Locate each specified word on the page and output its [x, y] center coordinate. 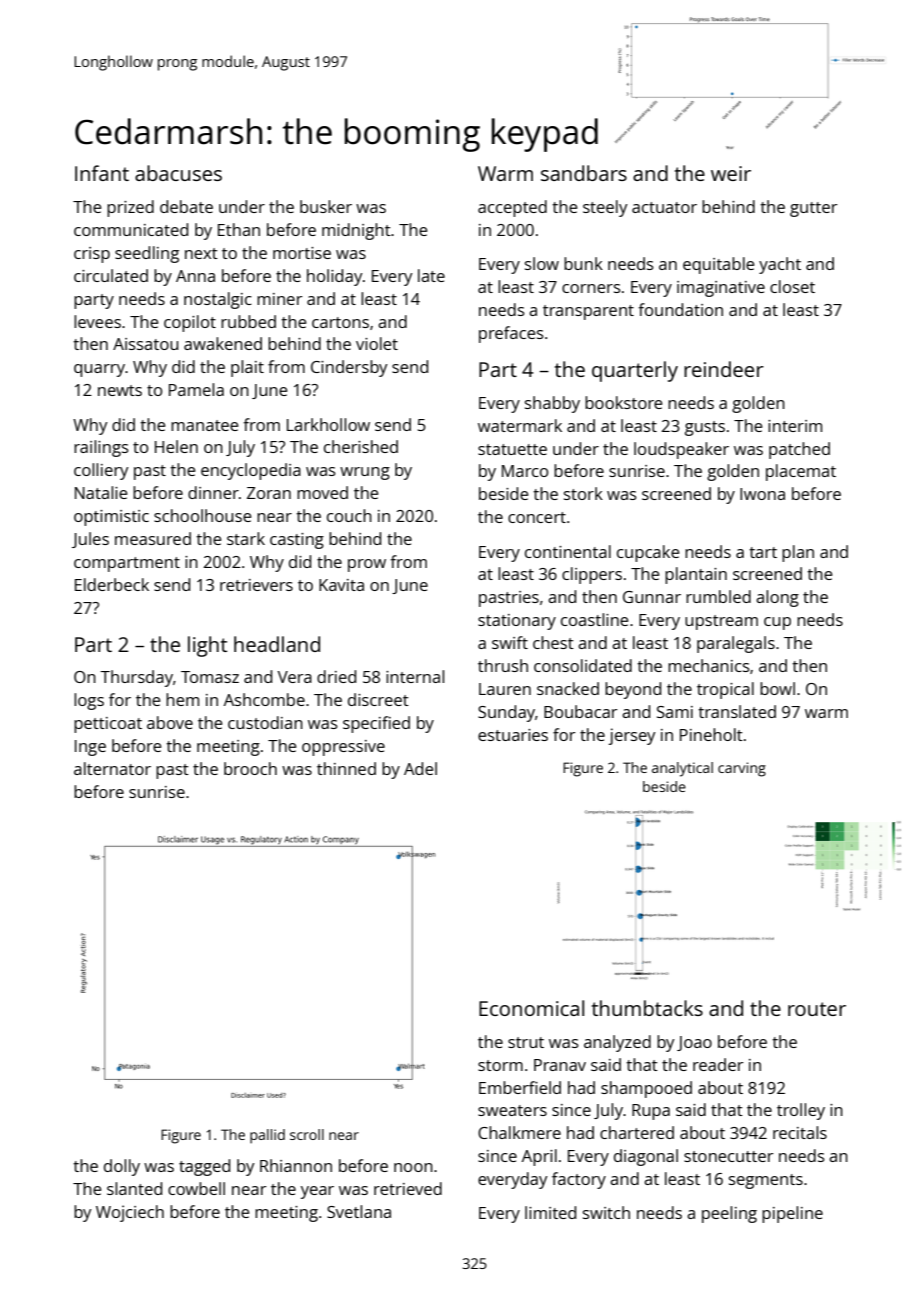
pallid [267, 1136]
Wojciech [130, 1213]
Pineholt [711, 734]
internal [415, 676]
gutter [813, 209]
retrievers [256, 585]
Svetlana [359, 1211]
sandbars [584, 173]
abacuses [178, 173]
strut [526, 1042]
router [817, 1009]
